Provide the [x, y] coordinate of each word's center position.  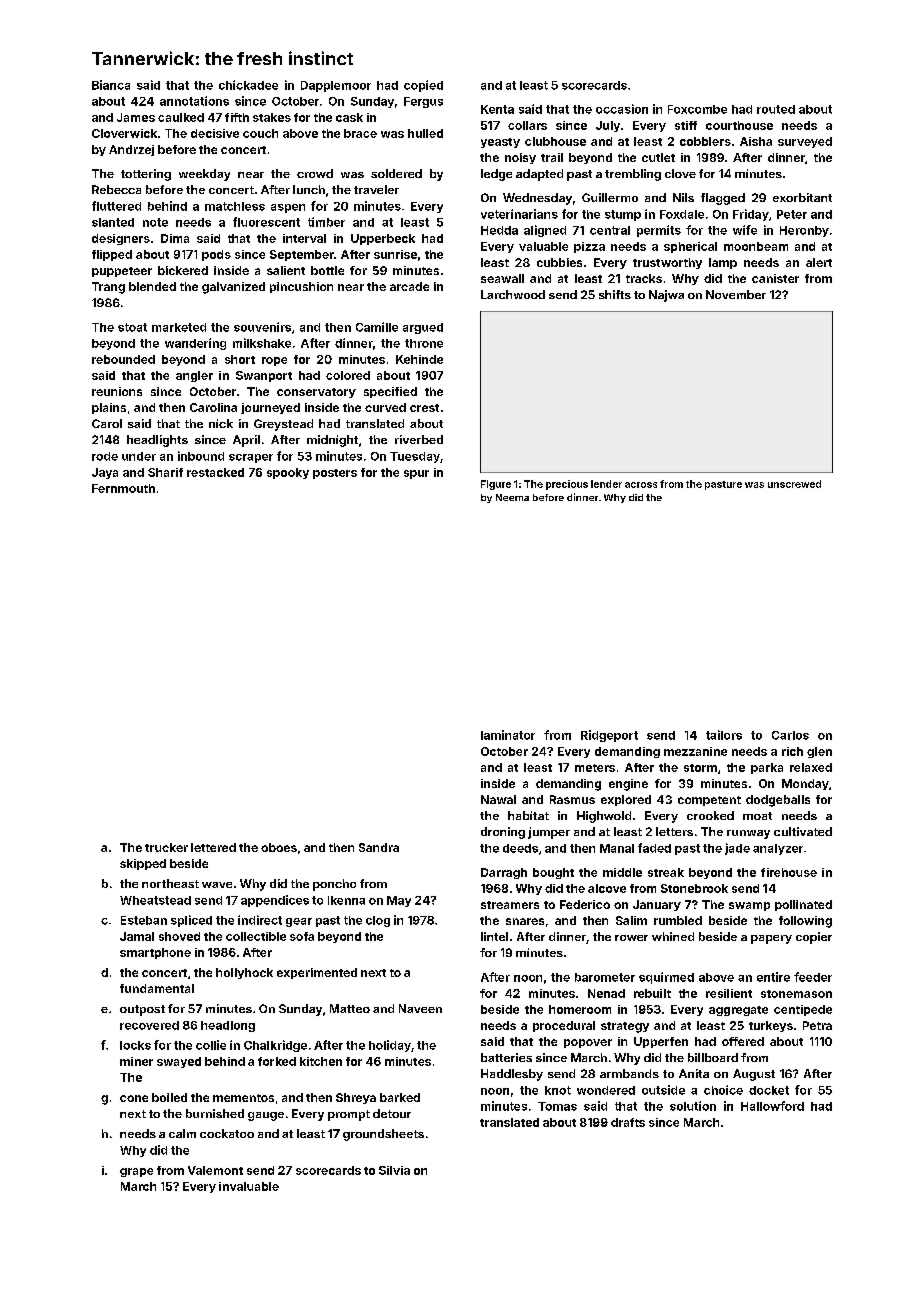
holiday [390, 1046]
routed [776, 109]
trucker [166, 847]
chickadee [248, 85]
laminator [508, 735]
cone [134, 1098]
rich [792, 751]
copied [423, 86]
